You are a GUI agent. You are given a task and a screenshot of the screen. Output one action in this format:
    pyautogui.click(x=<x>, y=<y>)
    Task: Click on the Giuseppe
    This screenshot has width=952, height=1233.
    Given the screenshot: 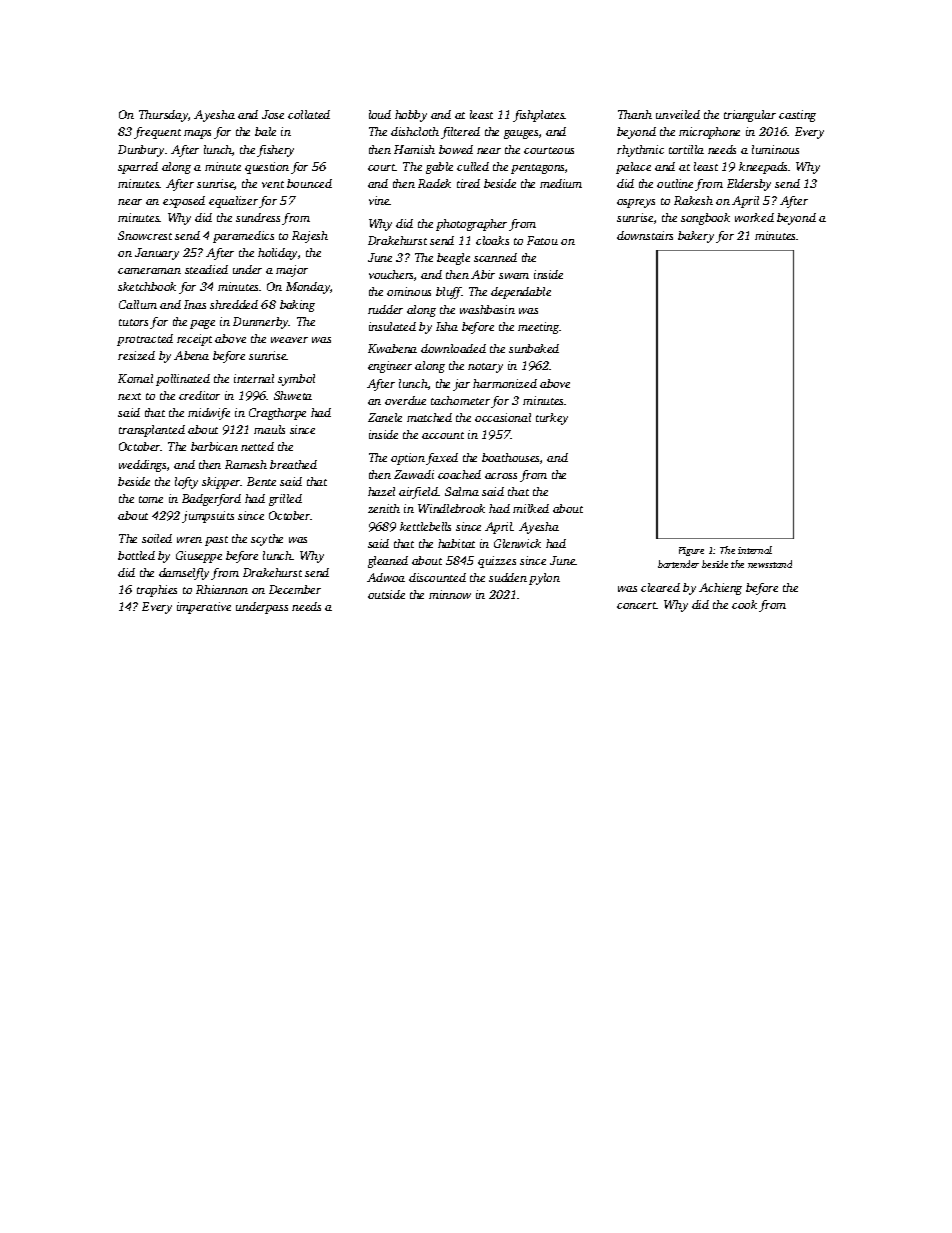 What is the action you would take?
    pyautogui.click(x=199, y=557)
